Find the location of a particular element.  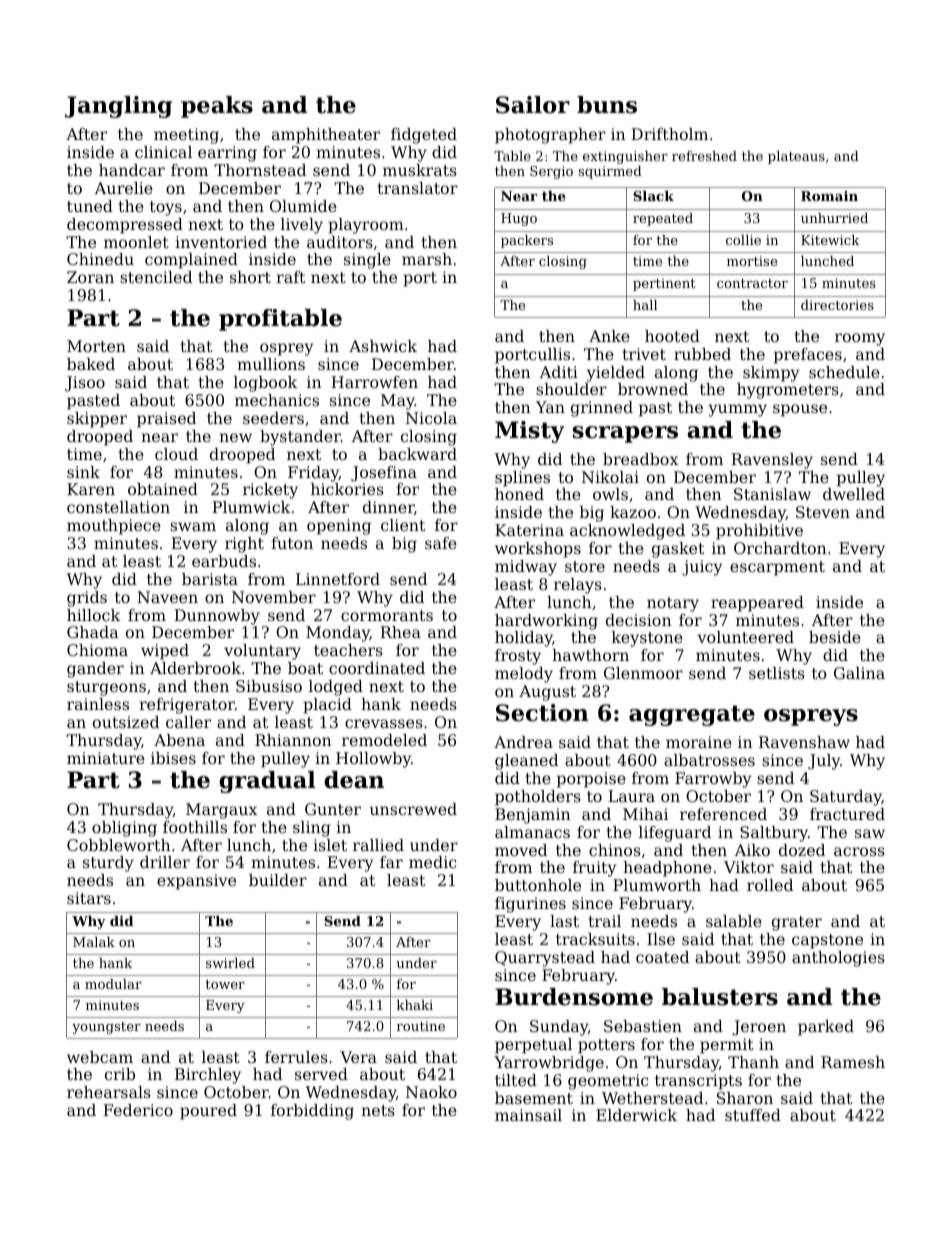

opening is located at coordinates (339, 527).
